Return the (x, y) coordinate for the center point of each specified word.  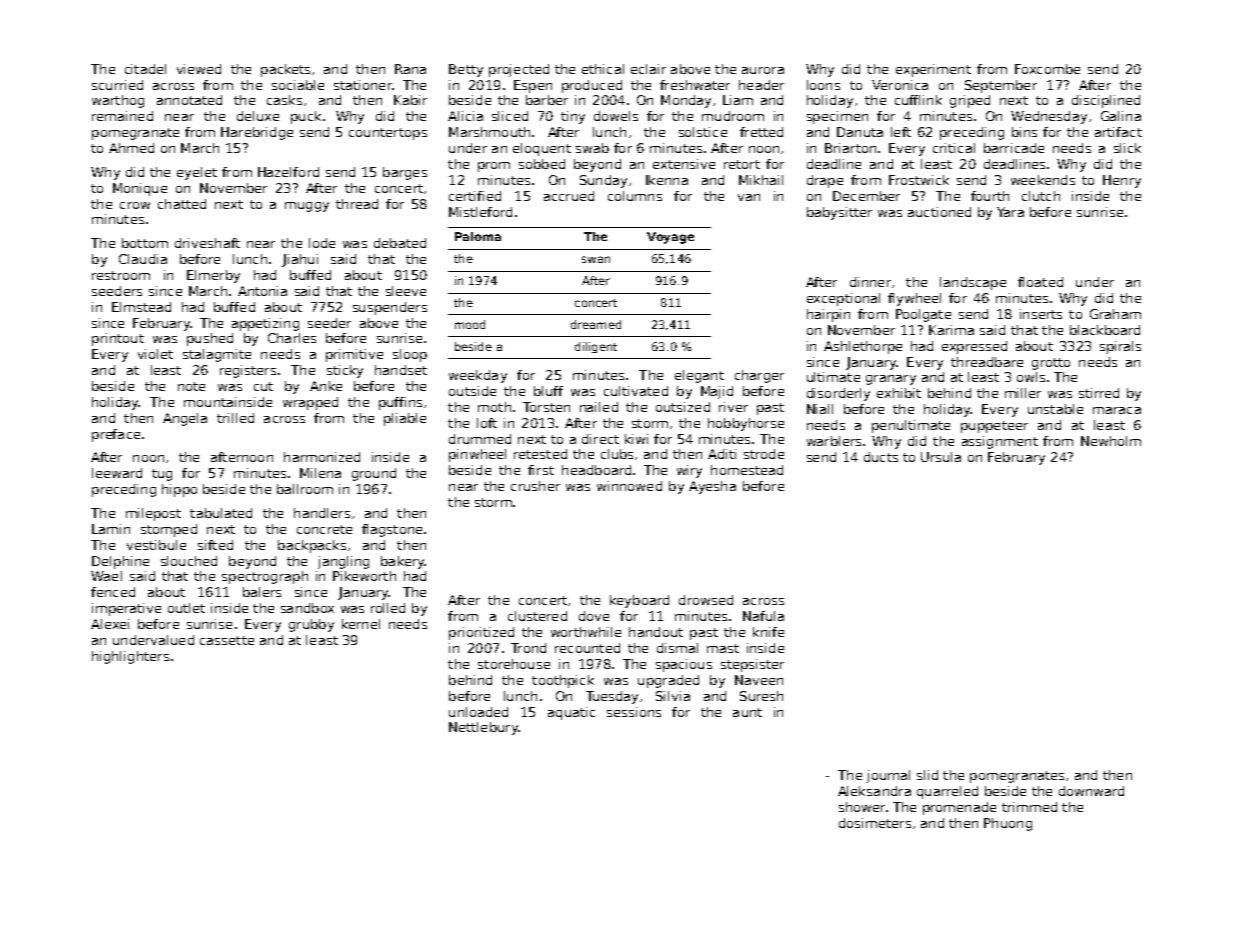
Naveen (759, 680)
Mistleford (480, 212)
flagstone (392, 530)
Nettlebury (483, 728)
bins (1024, 132)
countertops (388, 134)
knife (768, 632)
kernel (361, 624)
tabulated (221, 513)
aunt (747, 712)
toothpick (563, 681)
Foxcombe (1047, 69)
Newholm (1111, 441)
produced (592, 86)
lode (322, 243)
